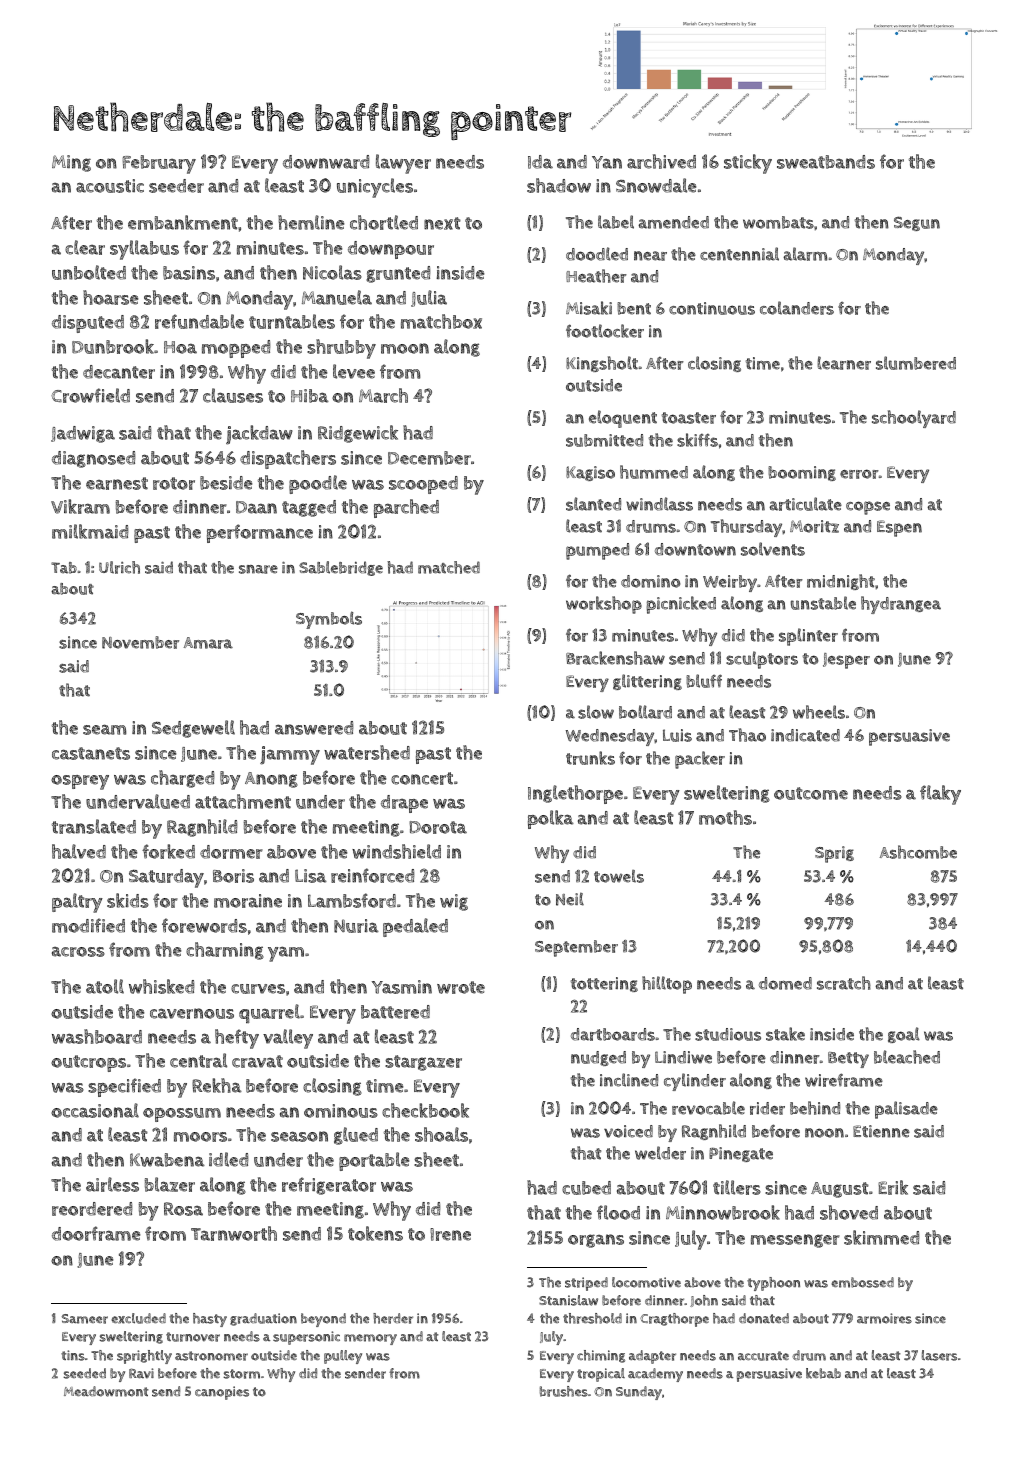  Describe the element at coordinates (773, 549) in the screenshot. I see `solvents` at that location.
